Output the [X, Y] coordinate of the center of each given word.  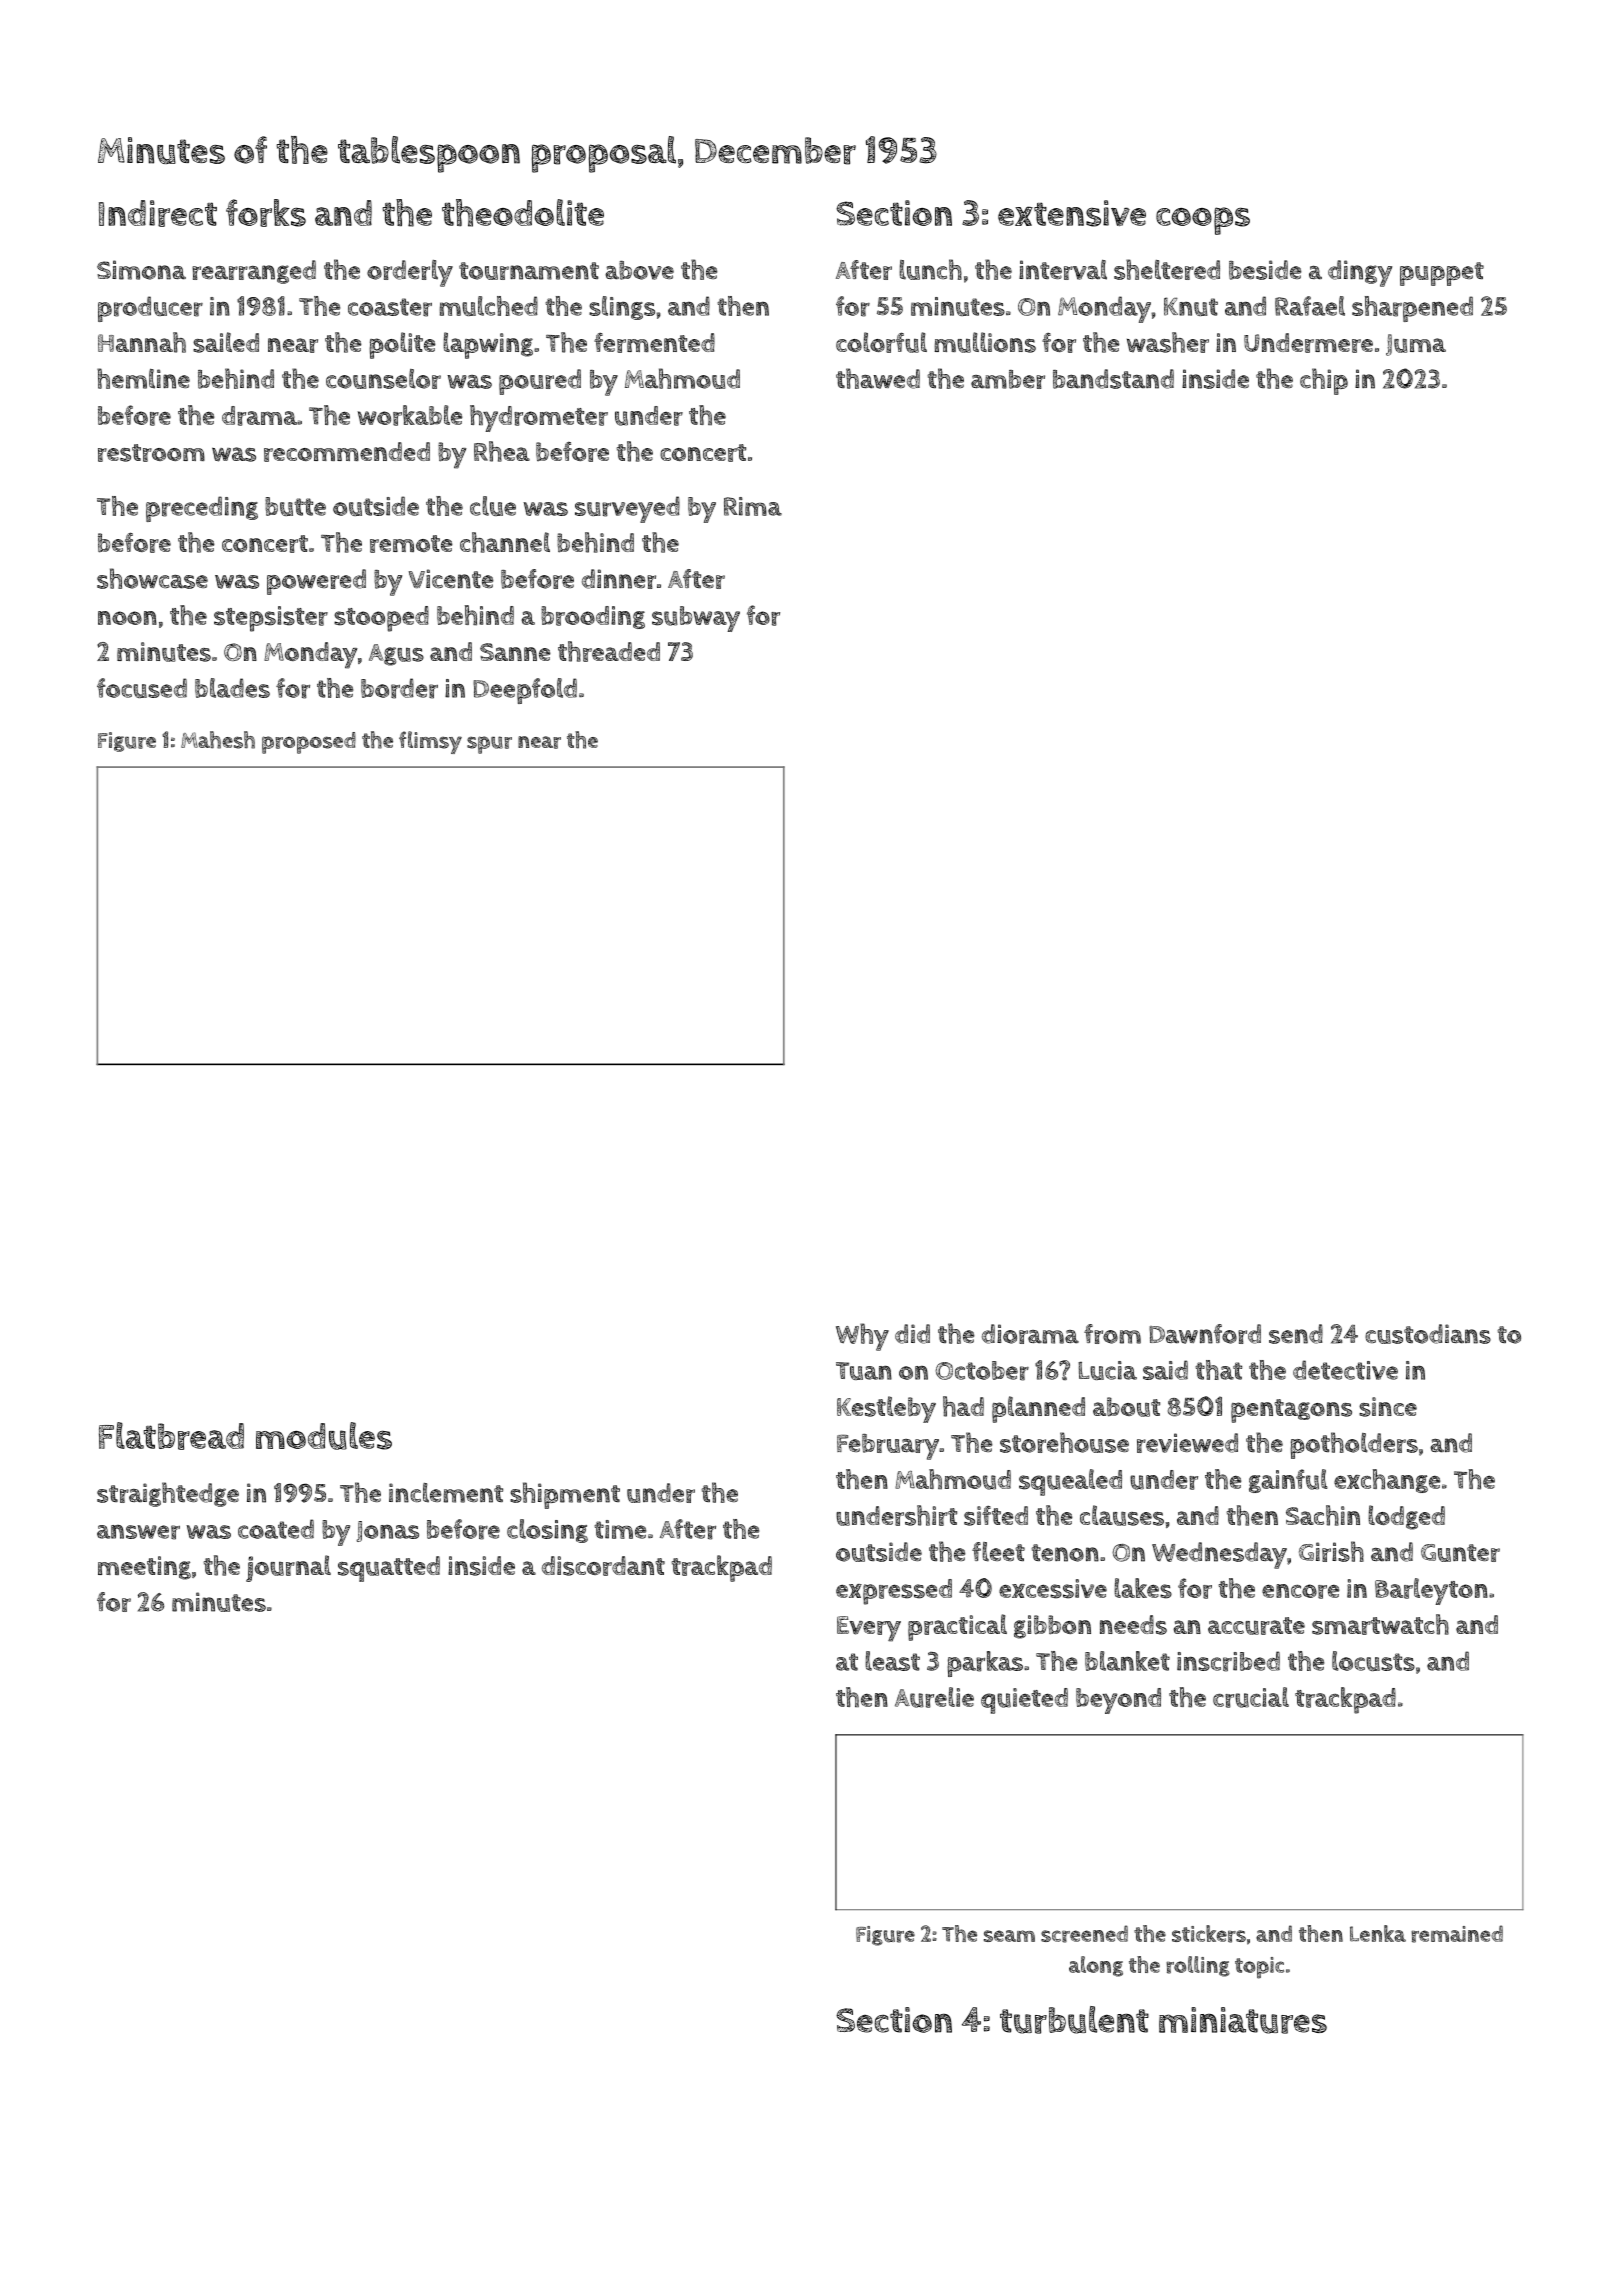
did [912, 1334]
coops [1203, 221]
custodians [1428, 1334]
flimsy [430, 742]
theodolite [523, 213]
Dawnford [1205, 1334]
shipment [565, 1495]
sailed [226, 342]
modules [324, 1436]
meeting [144, 1568]
